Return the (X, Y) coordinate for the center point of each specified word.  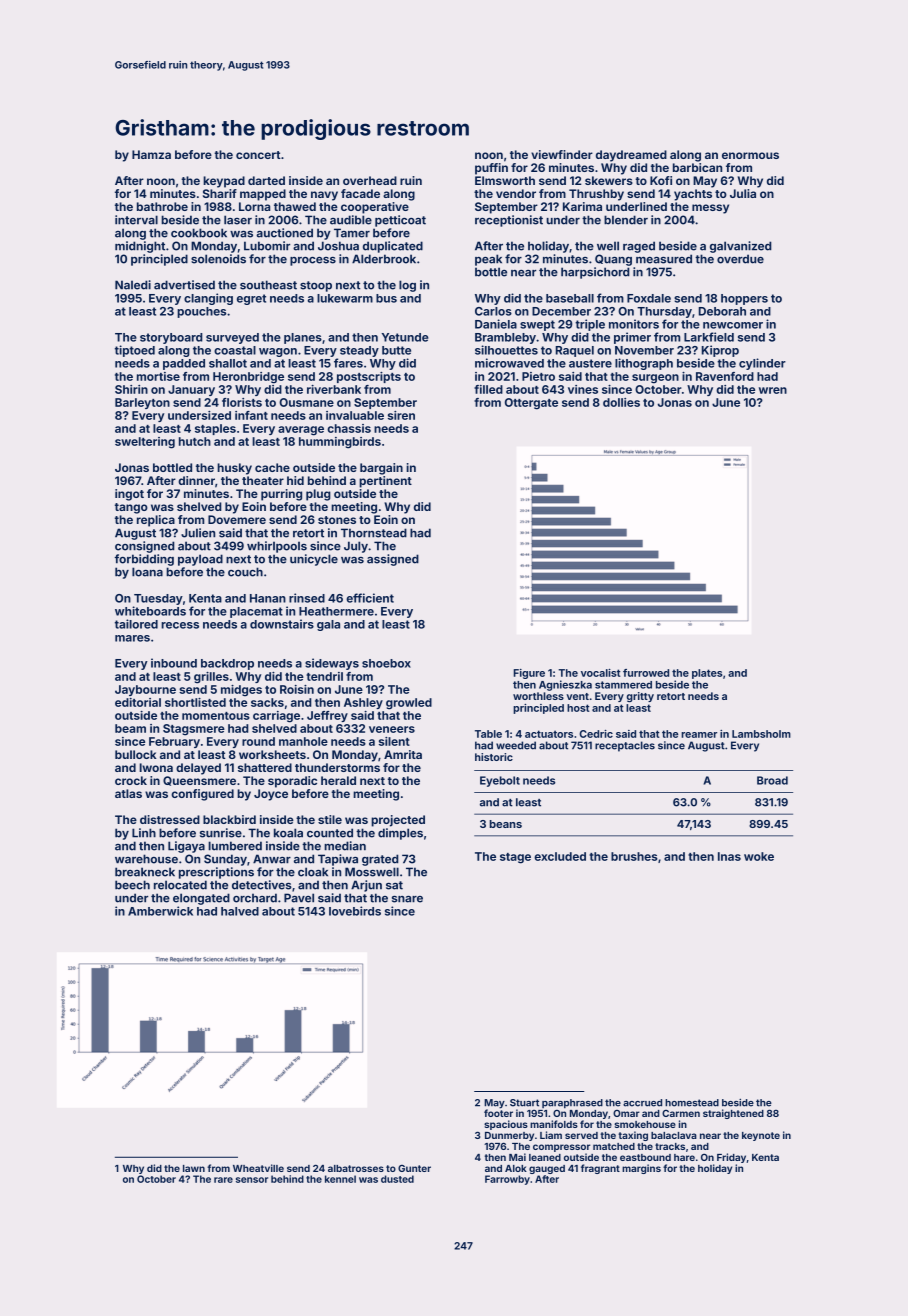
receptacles (625, 746)
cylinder (762, 364)
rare (223, 1180)
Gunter (414, 1168)
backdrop (227, 664)
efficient (370, 598)
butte (396, 350)
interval (136, 220)
